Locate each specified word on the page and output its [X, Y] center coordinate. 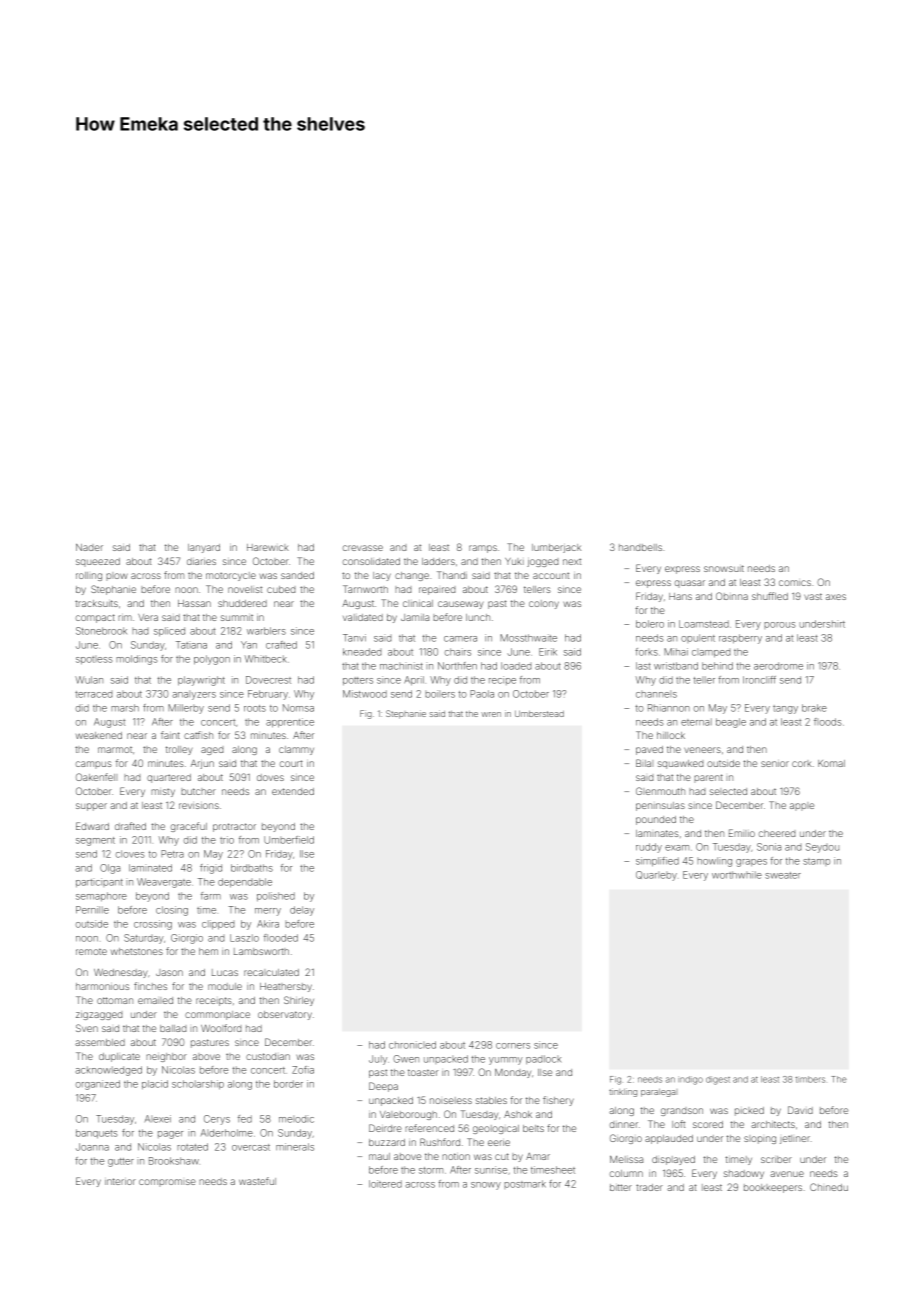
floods [827, 722]
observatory [285, 1015]
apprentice [290, 723]
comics [795, 583]
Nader [89, 547]
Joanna [92, 1147]
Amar [538, 1156]
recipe [502, 680]
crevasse [363, 548]
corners [513, 1046]
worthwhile [737, 875]
